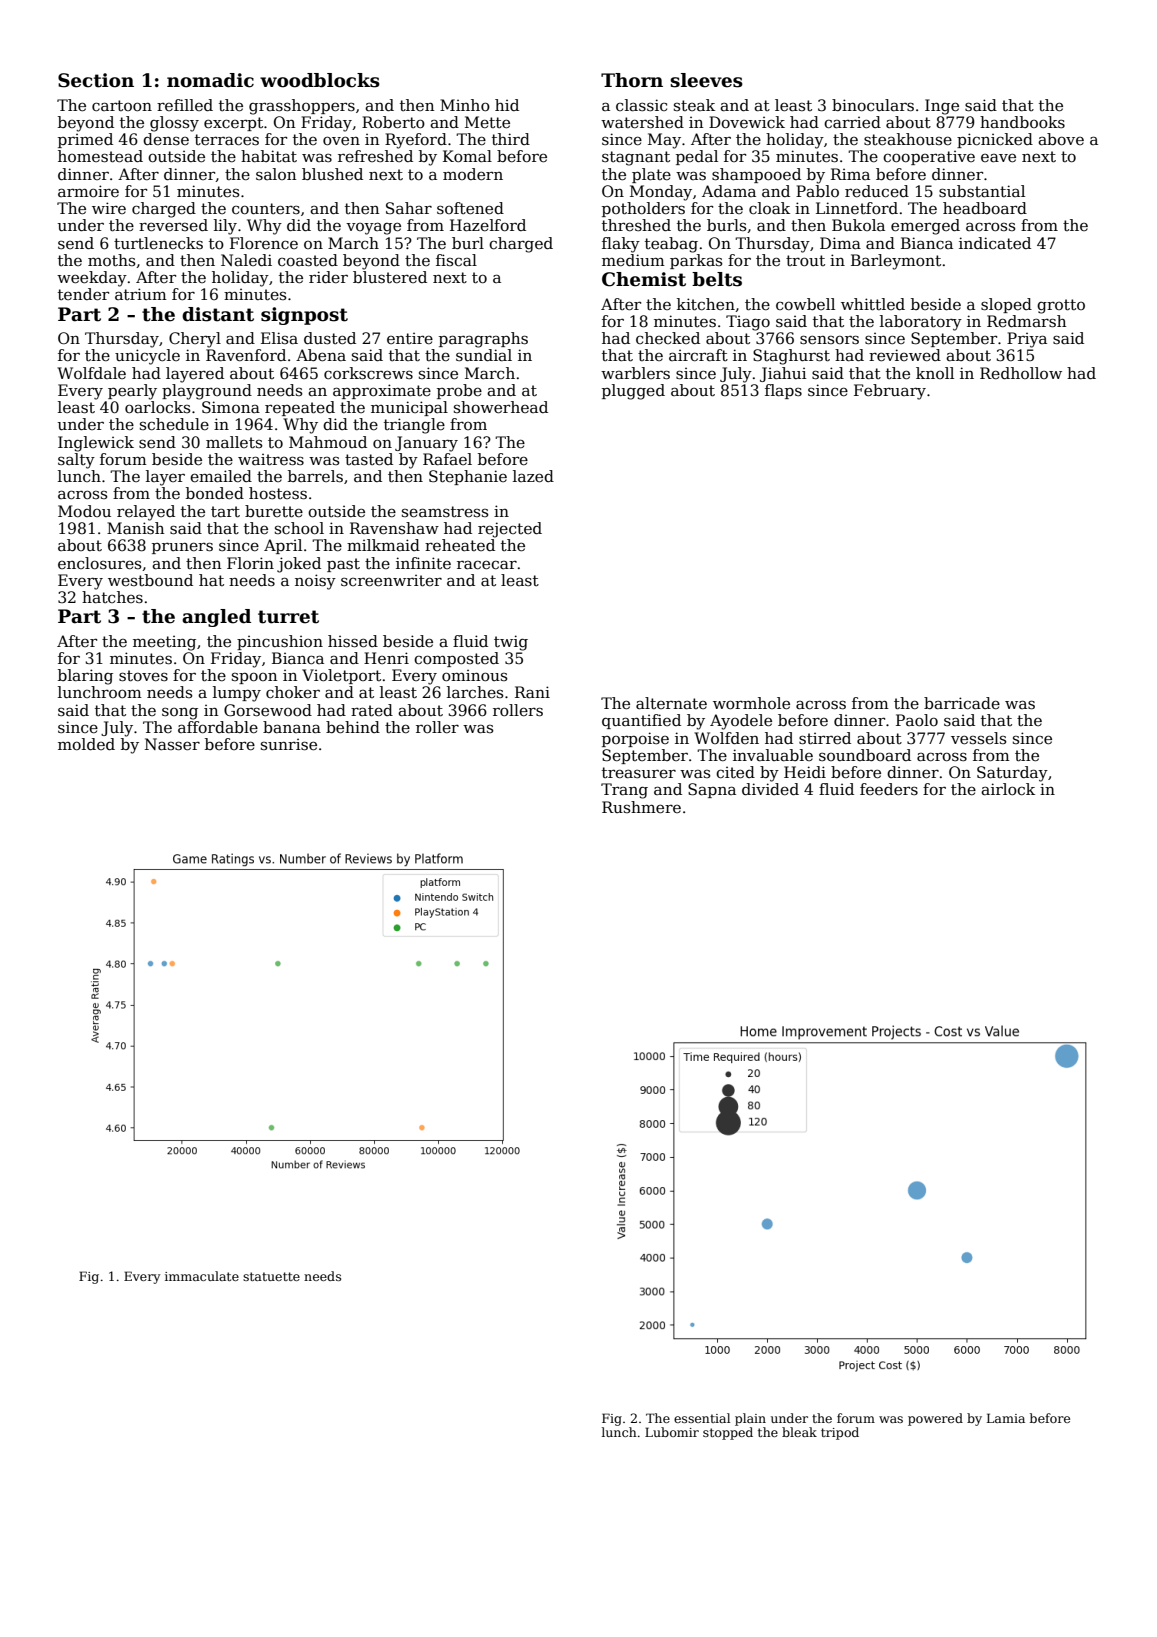  Describe the element at coordinates (750, 1419) in the image. I see `plain` at that location.
